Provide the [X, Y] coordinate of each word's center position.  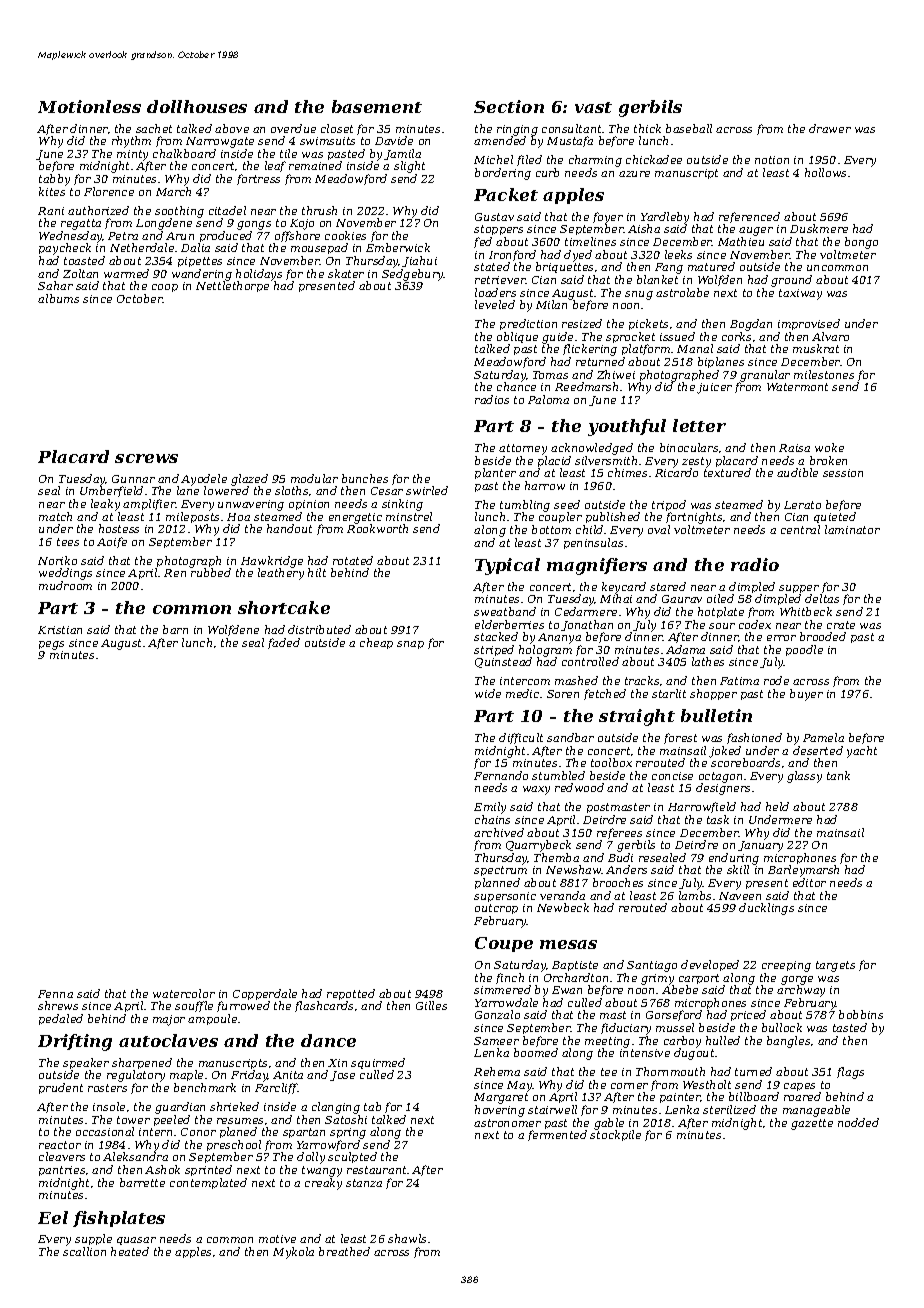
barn [175, 629]
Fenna [55, 994]
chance [516, 386]
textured [727, 472]
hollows [825, 172]
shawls [407, 1238]
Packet [506, 194]
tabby [54, 180]
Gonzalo [497, 1014]
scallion [84, 1251]
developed [710, 965]
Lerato [802, 505]
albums [58, 298]
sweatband [505, 611]
